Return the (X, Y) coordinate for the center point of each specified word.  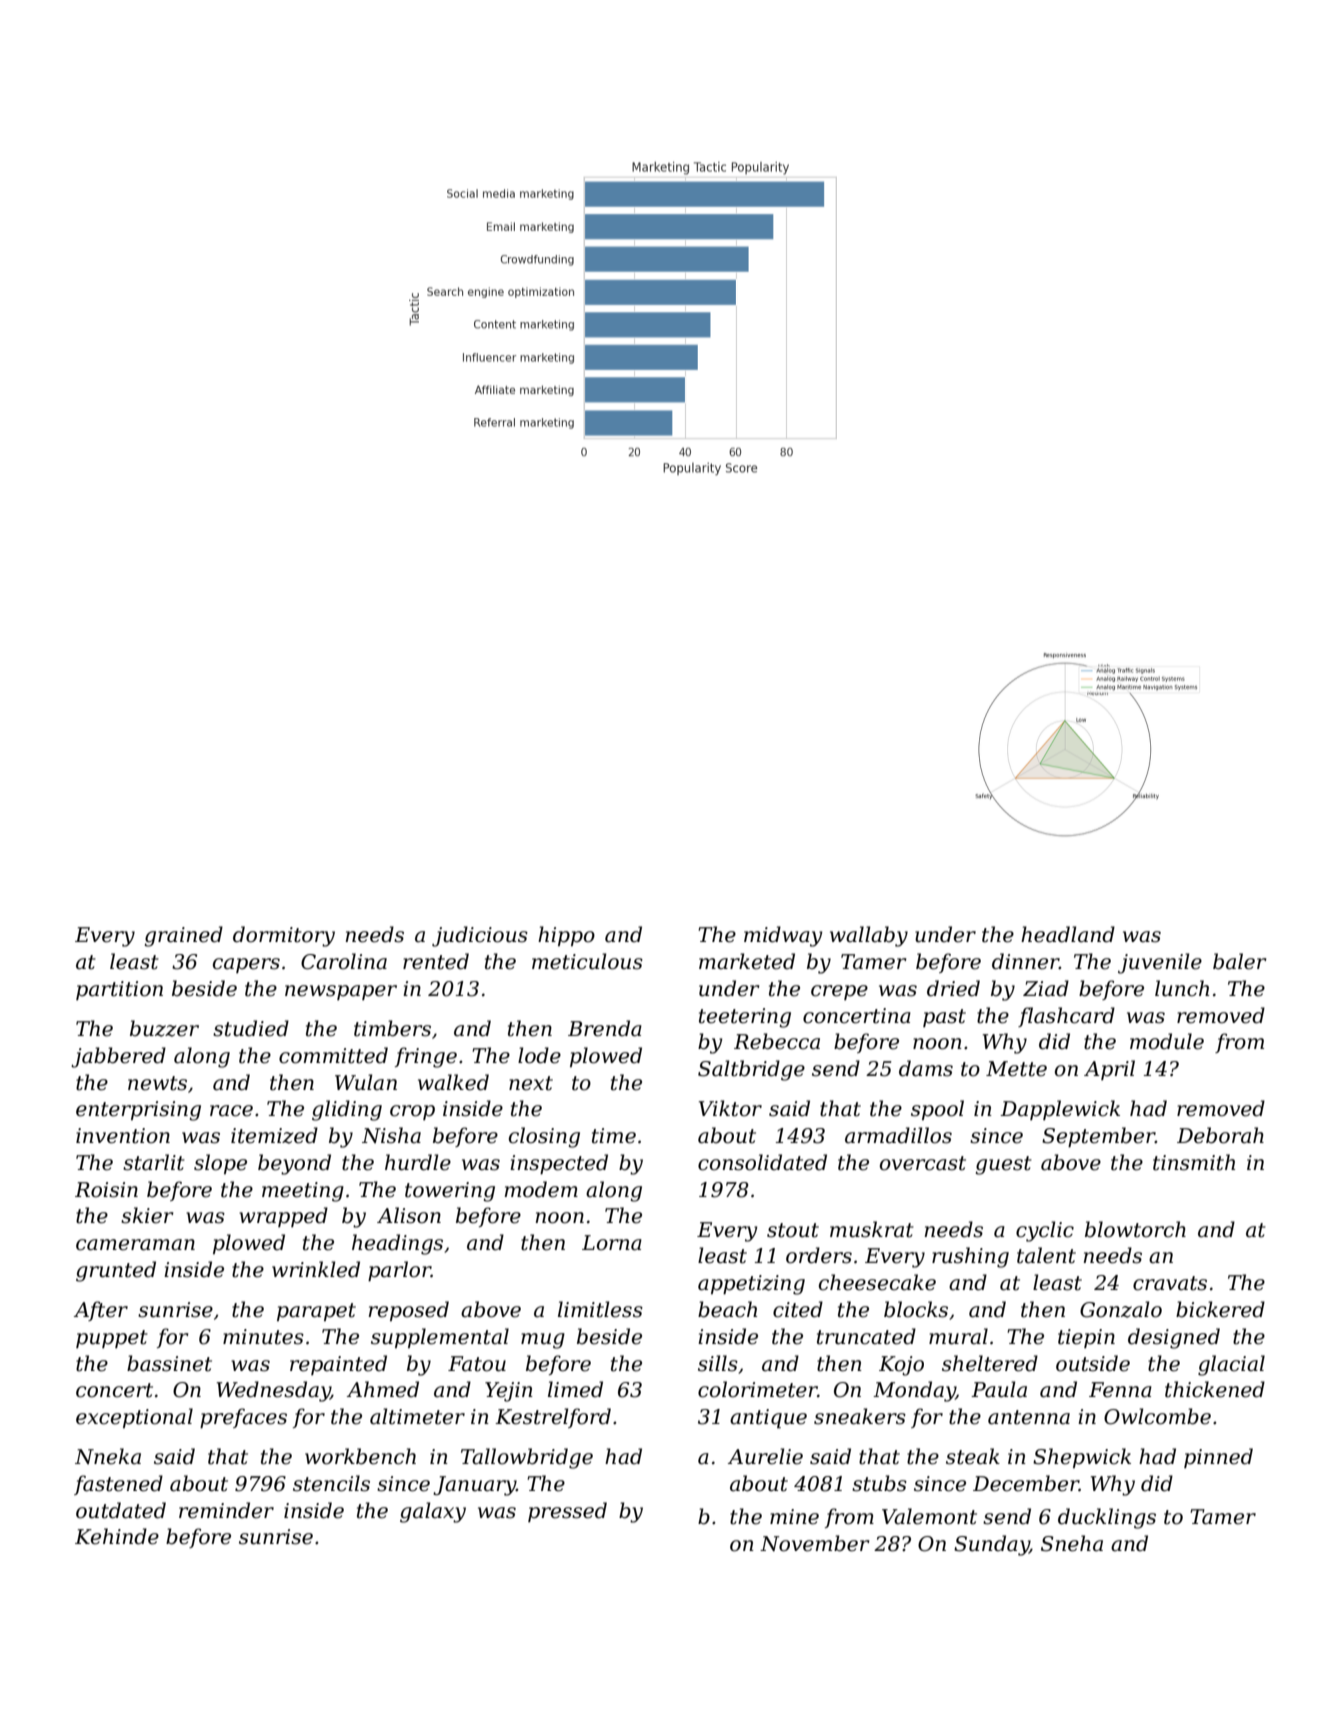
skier (147, 1215)
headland (1068, 934)
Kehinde (117, 1536)
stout (793, 1230)
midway (783, 936)
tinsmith (1194, 1162)
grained (183, 936)
